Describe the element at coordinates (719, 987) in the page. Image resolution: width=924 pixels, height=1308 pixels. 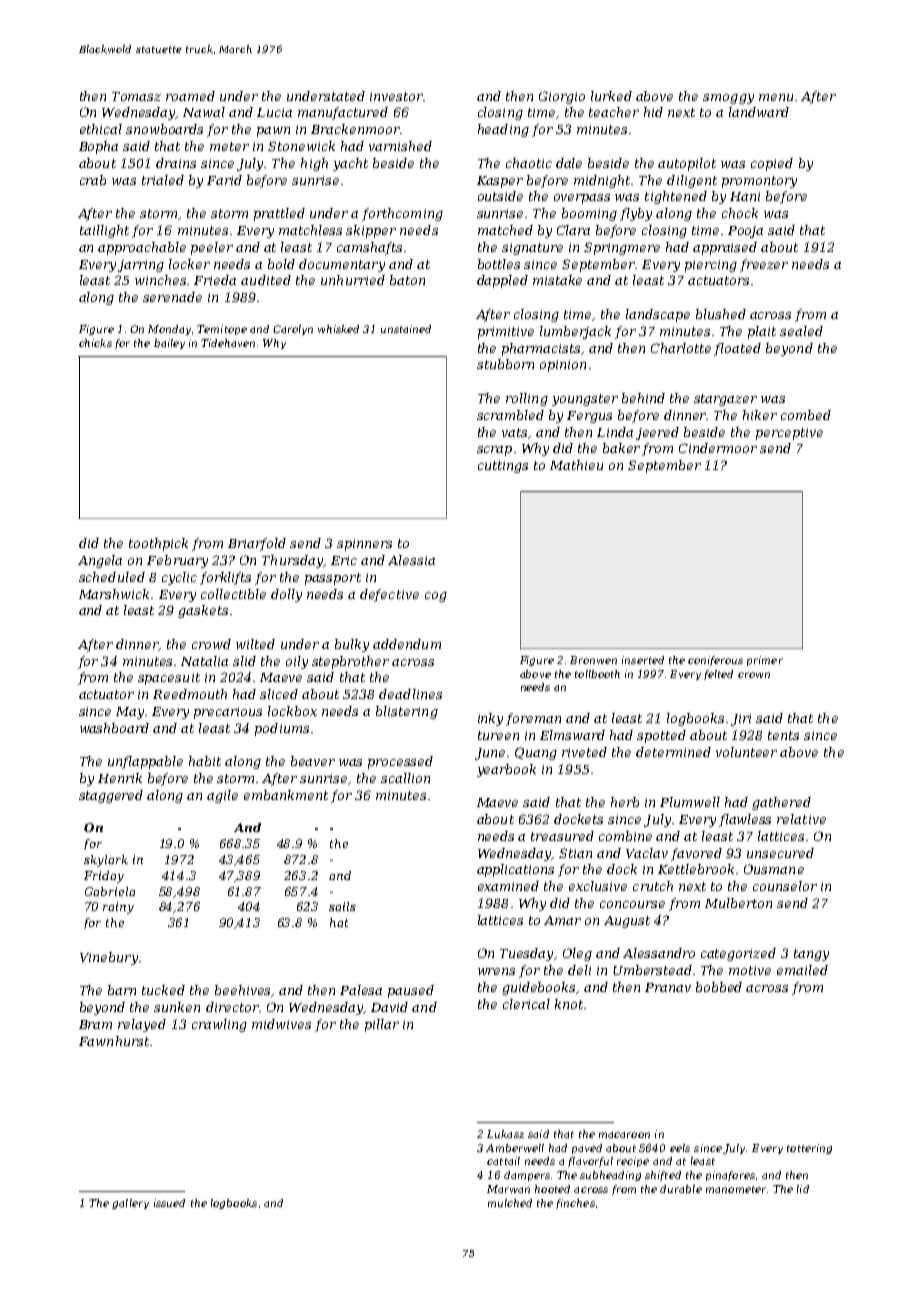
I see `bobbed` at that location.
